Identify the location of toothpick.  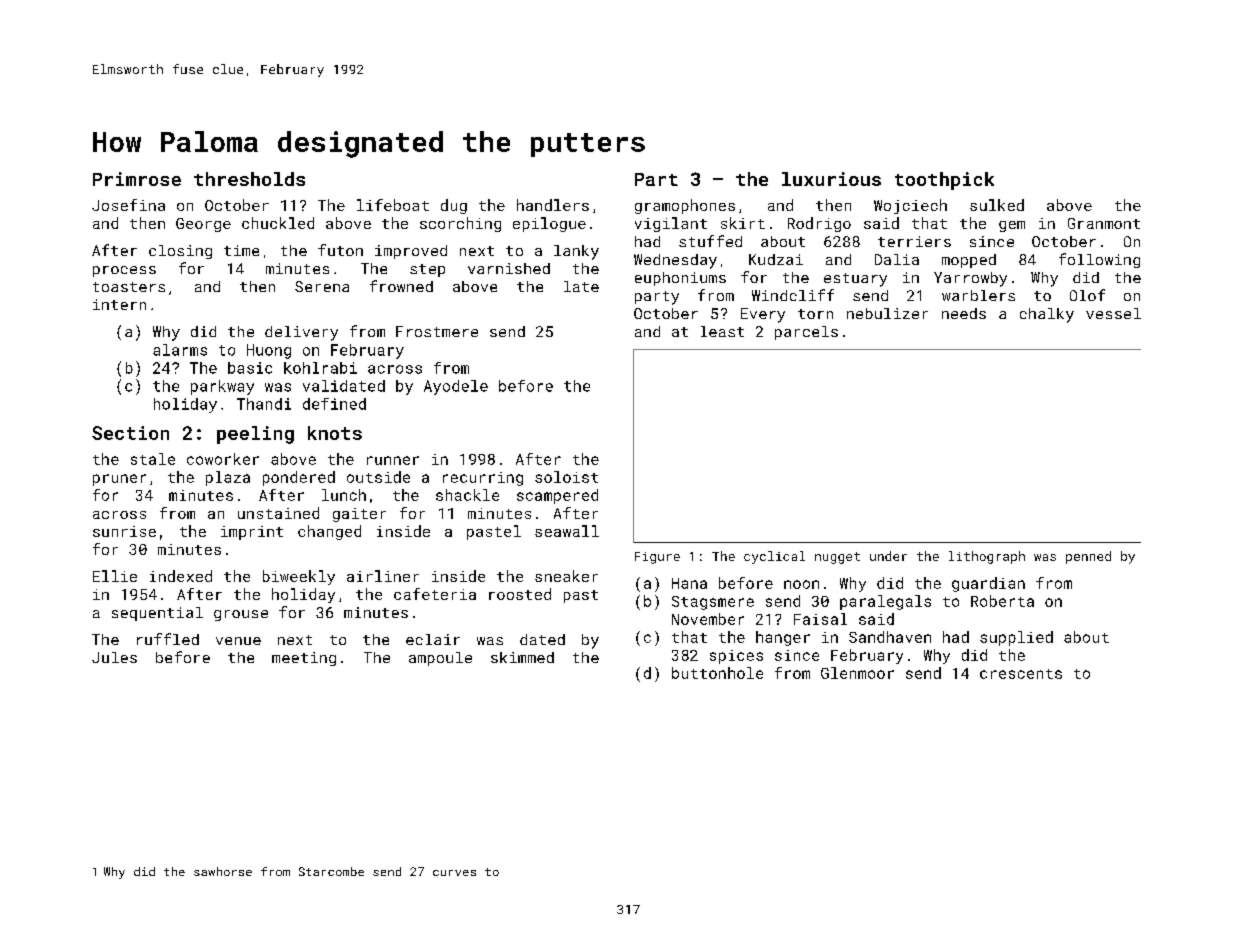
(944, 181).
